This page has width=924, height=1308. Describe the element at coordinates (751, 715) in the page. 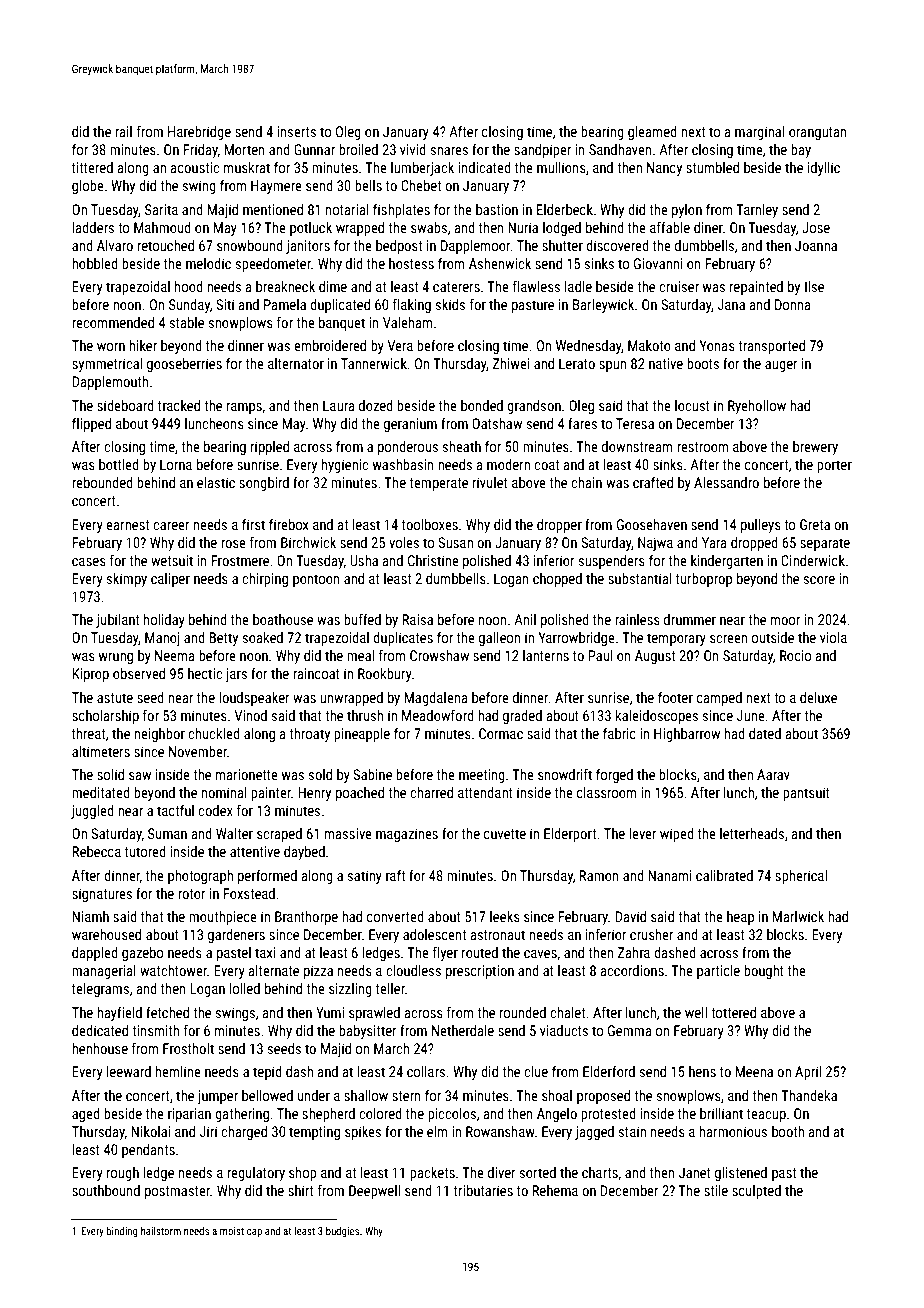

I see `June` at that location.
